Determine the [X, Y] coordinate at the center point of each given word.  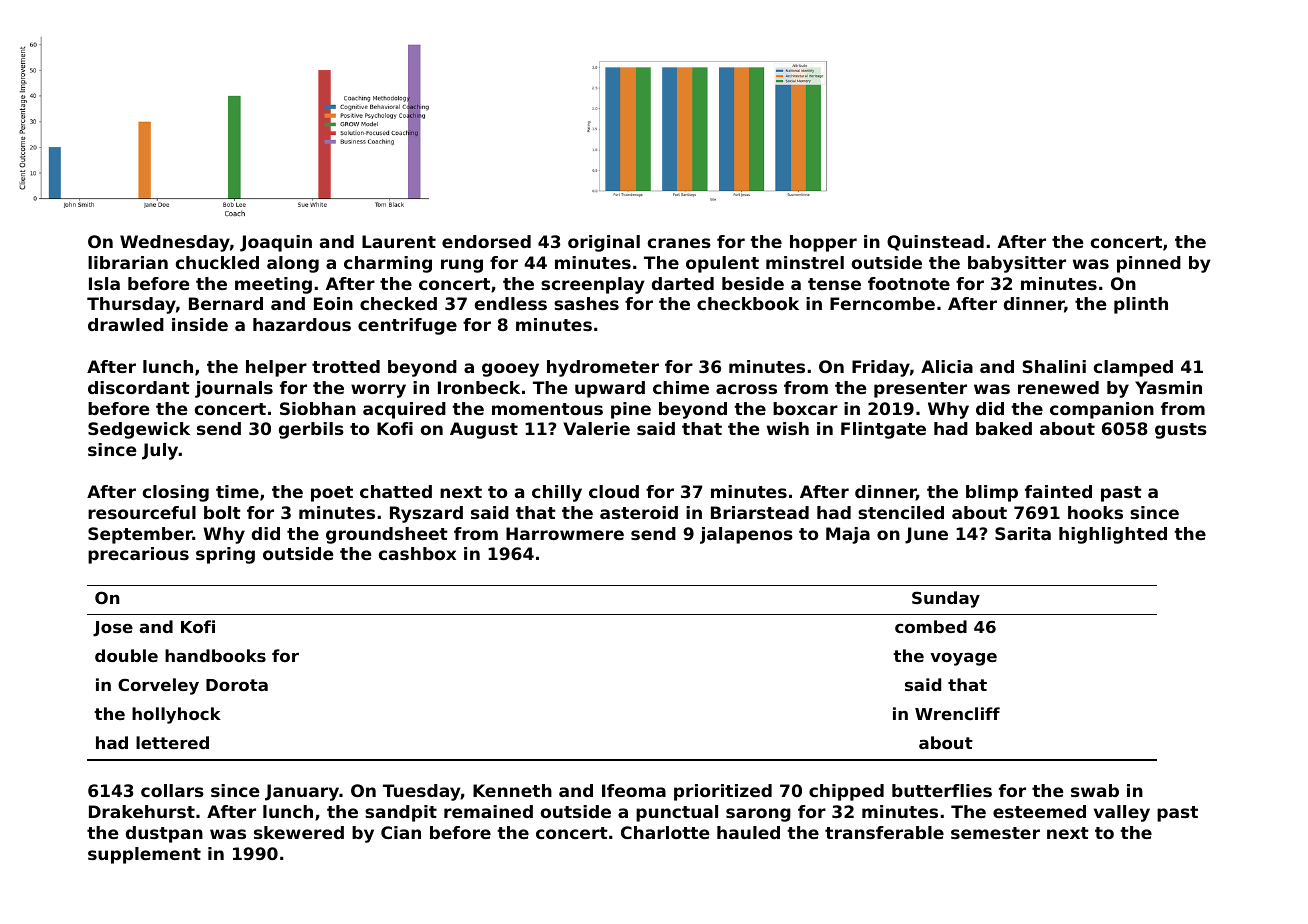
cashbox [417, 553]
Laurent [399, 241]
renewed [1058, 387]
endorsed [486, 241]
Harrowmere [565, 533]
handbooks [215, 655]
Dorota [237, 685]
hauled [748, 832]
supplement [144, 855]
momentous [547, 409]
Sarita [1023, 533]
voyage [963, 659]
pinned [1149, 264]
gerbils [311, 430]
